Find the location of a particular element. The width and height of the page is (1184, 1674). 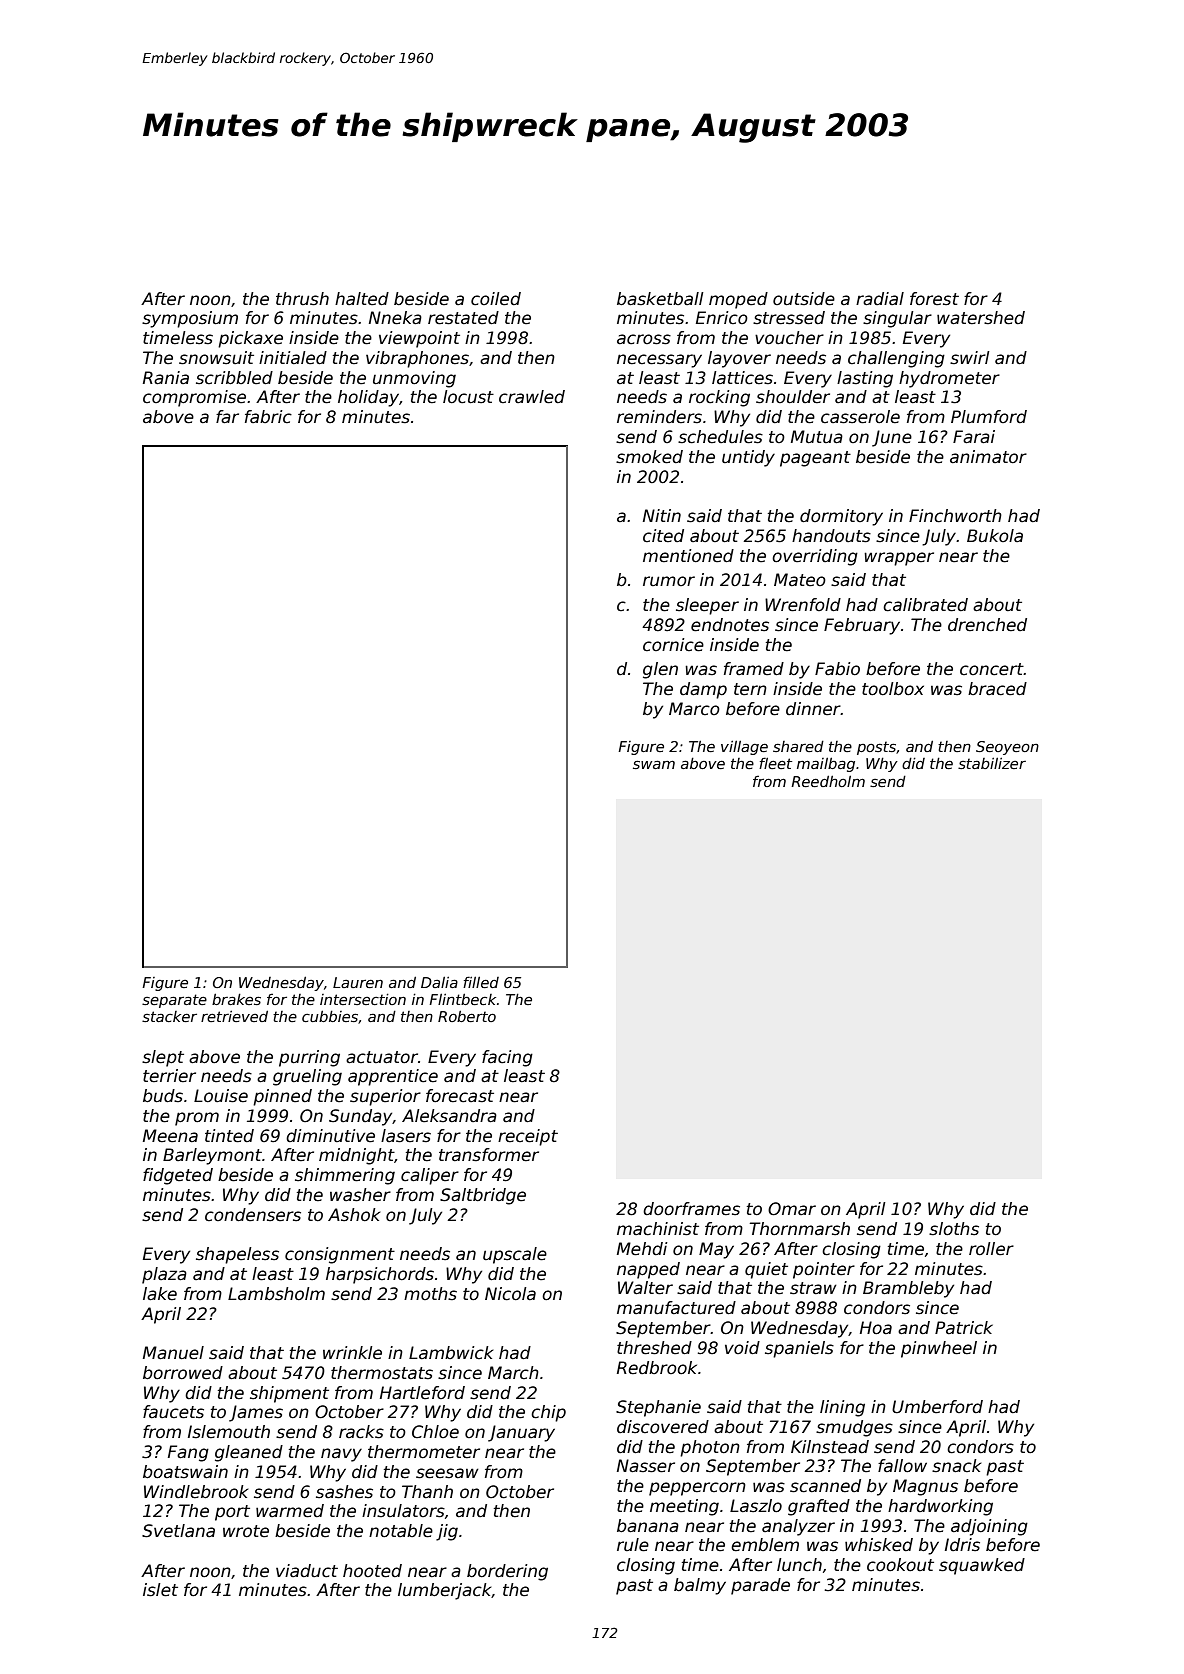

glen is located at coordinates (660, 670).
